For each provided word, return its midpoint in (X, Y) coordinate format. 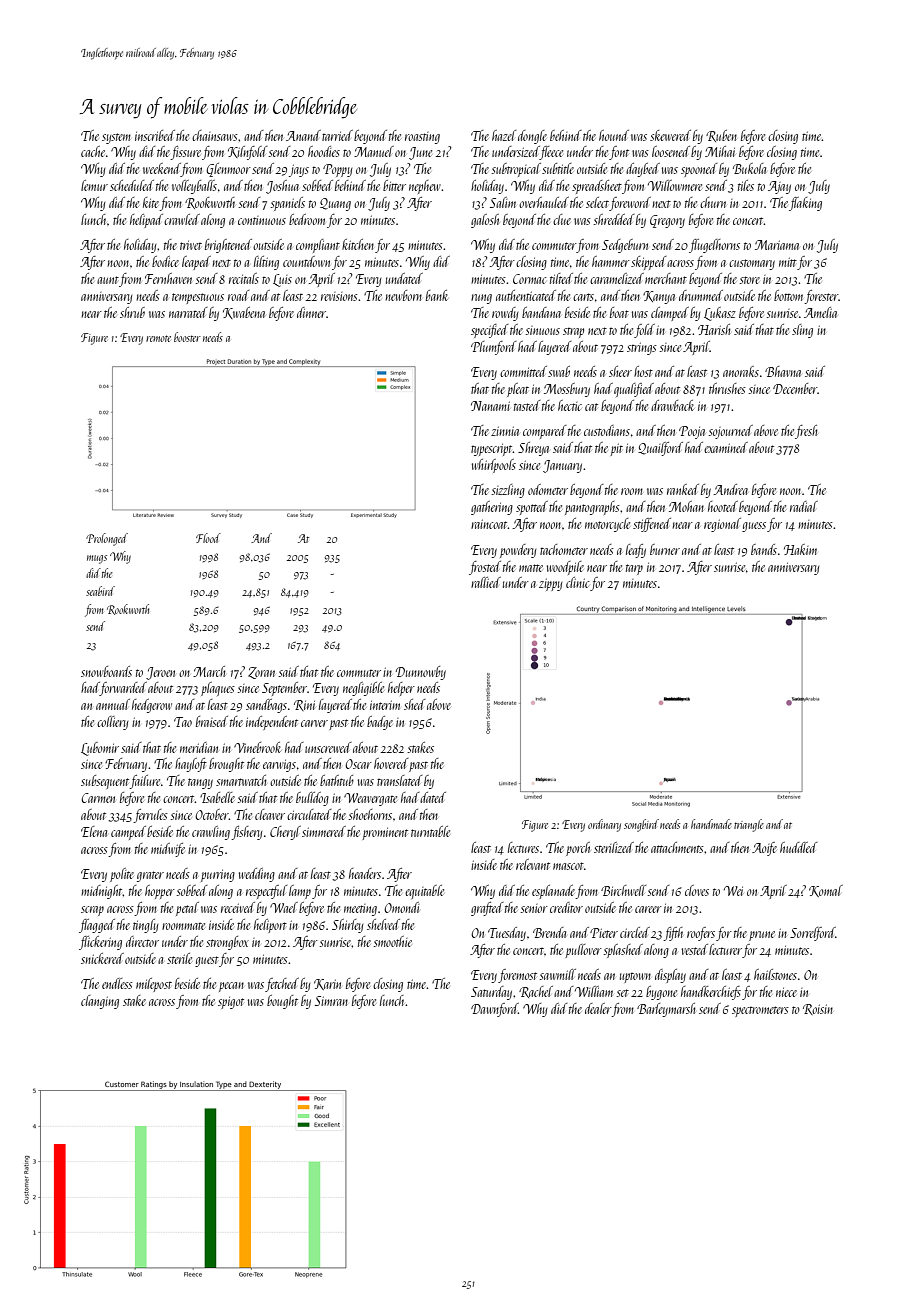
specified (489, 331)
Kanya (659, 297)
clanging (100, 1002)
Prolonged (107, 539)
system (116, 138)
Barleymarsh (666, 1010)
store (750, 280)
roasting (422, 138)
